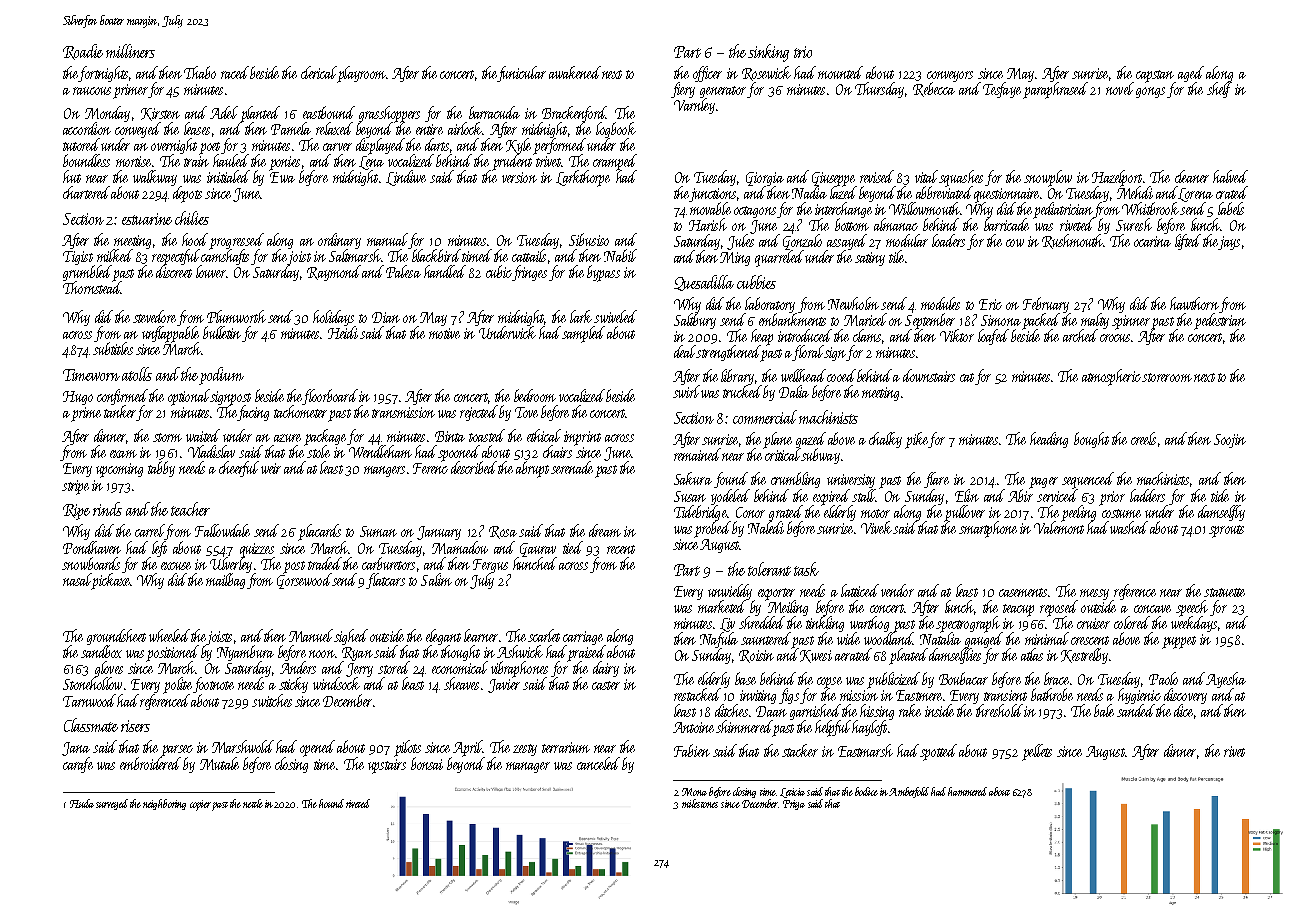 This document has width=1308, height=924. I want to click on puppet, so click(1179, 642).
